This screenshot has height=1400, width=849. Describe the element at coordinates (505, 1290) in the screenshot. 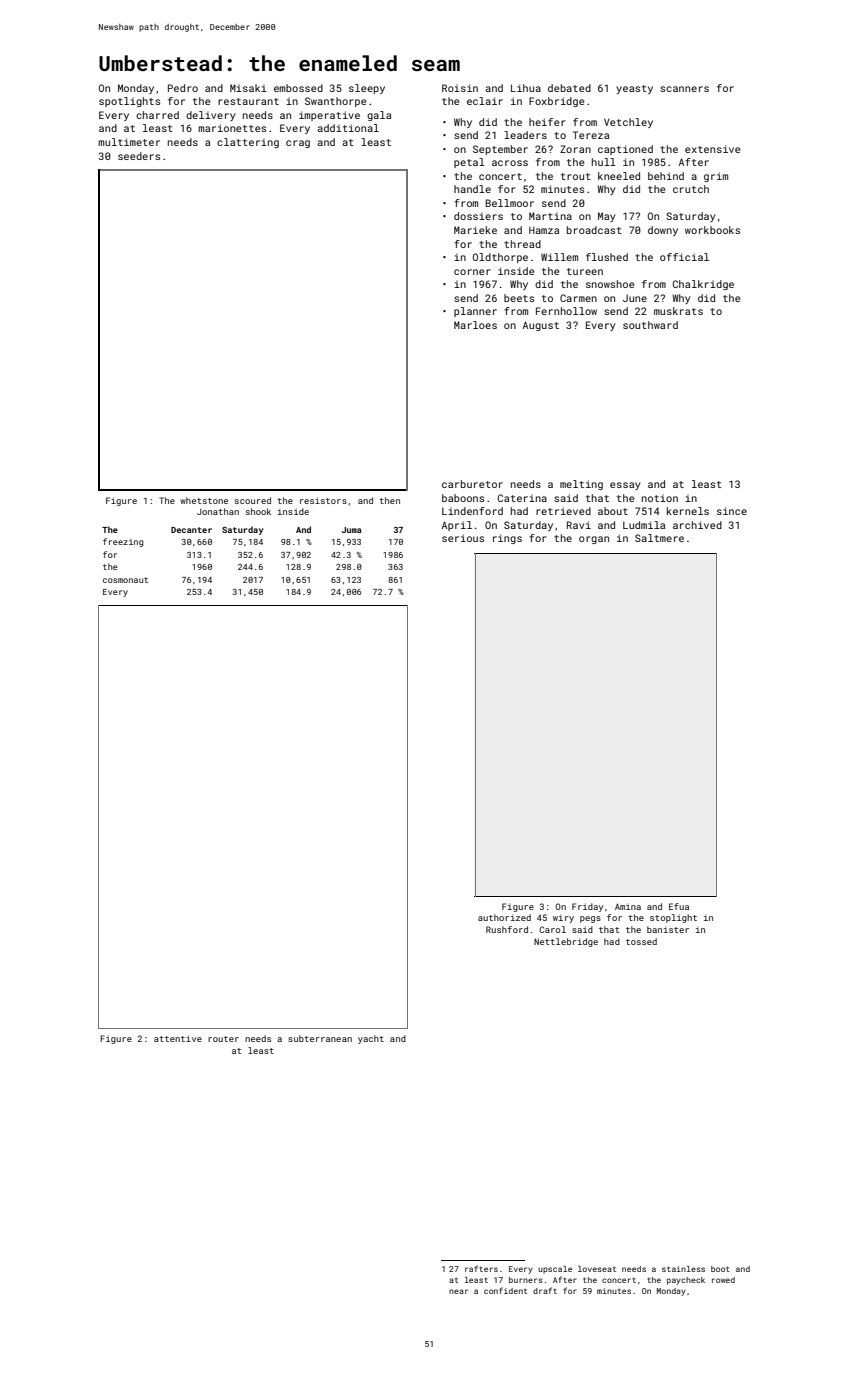

I see `confident` at that location.
